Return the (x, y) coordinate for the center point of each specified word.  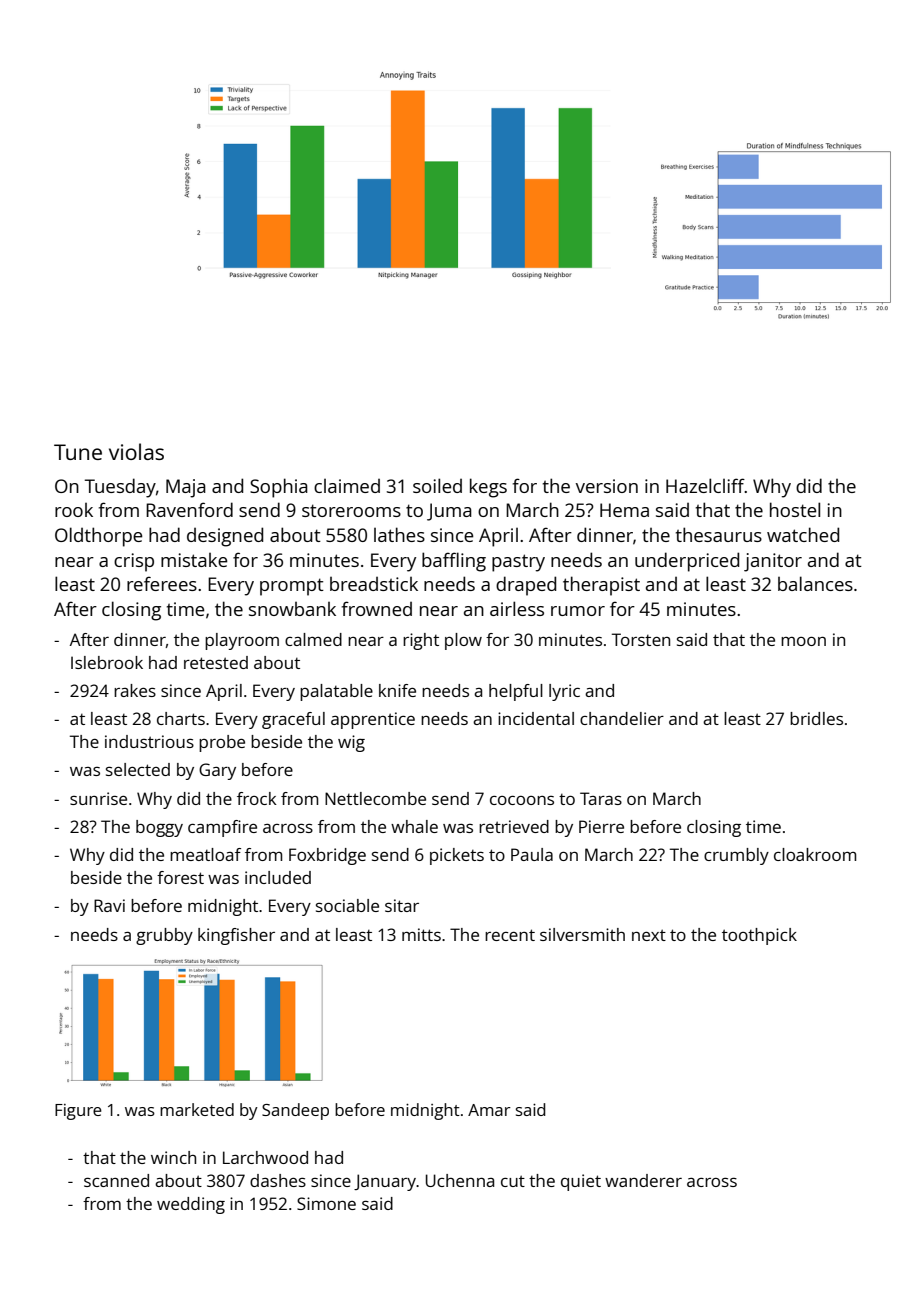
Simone (326, 1203)
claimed (347, 486)
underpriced (687, 562)
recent (510, 935)
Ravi (109, 905)
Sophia (279, 488)
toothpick (759, 936)
